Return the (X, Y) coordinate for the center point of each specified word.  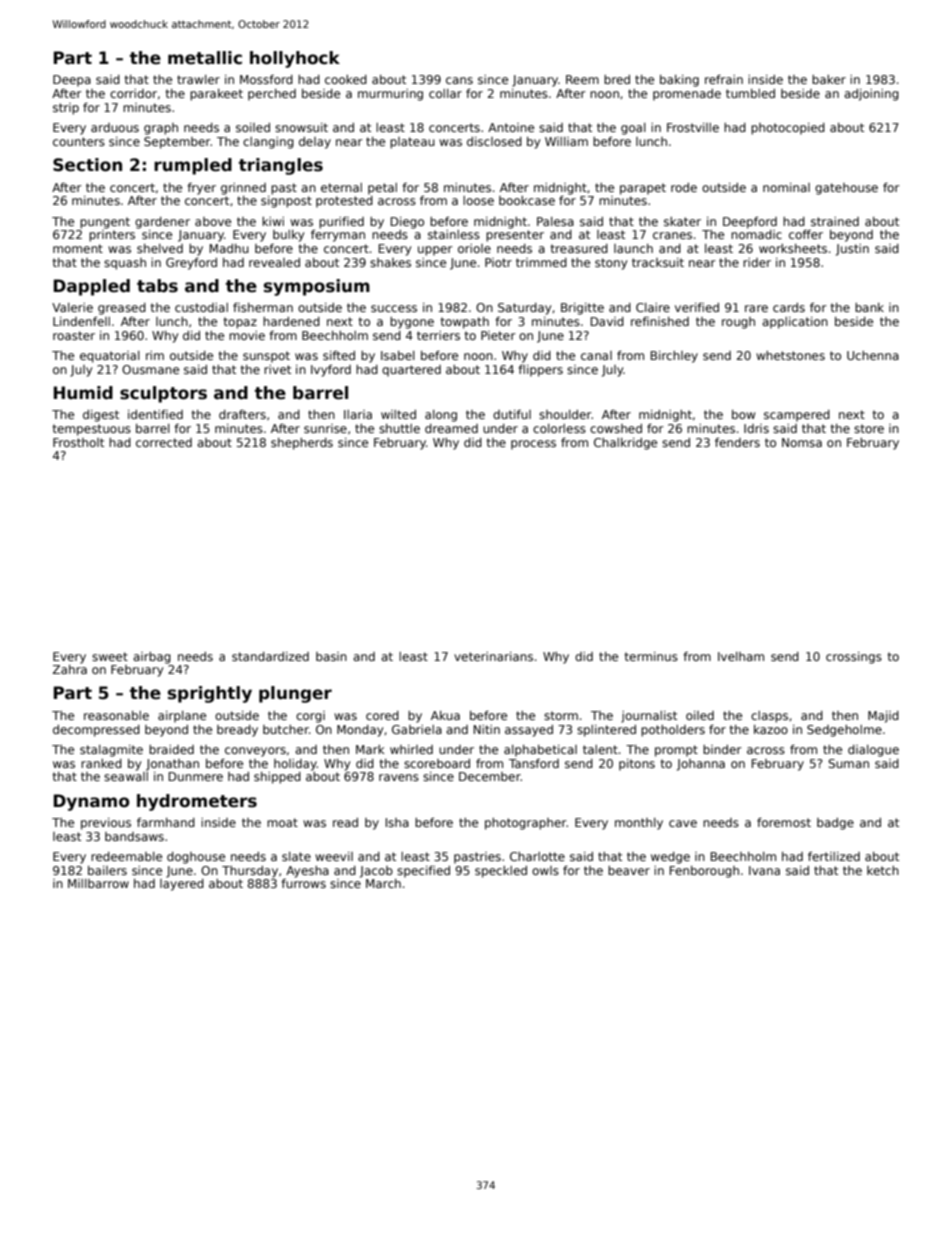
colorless (559, 428)
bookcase (527, 200)
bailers (107, 870)
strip (66, 109)
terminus (651, 656)
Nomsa (802, 442)
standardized (270, 656)
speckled (501, 872)
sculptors (163, 394)
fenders (737, 442)
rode (684, 187)
